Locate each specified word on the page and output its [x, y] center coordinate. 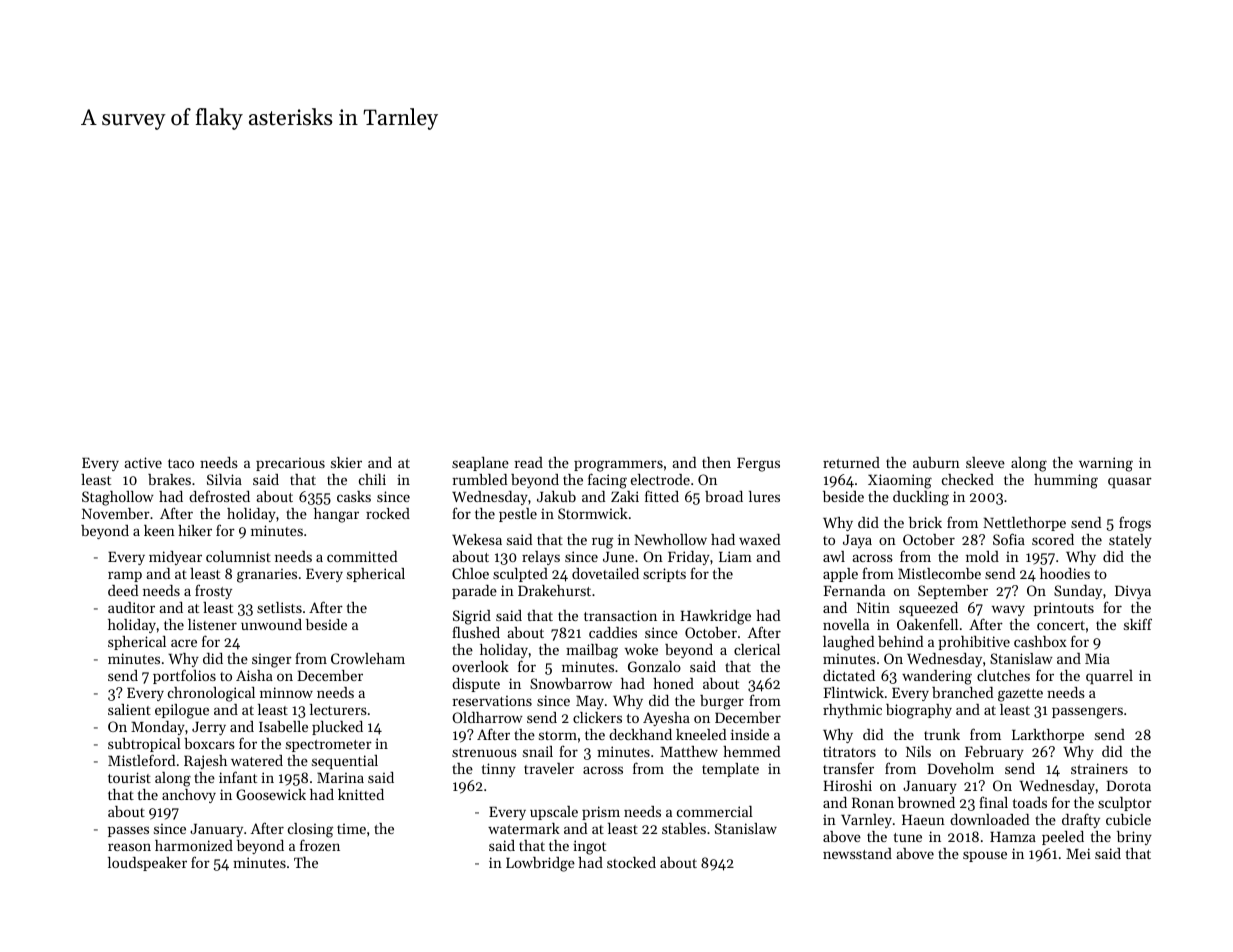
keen [159, 530]
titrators [849, 752]
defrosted [219, 496]
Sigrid [472, 617]
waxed [760, 539]
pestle [518, 515]
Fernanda [854, 590]
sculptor [1125, 804]
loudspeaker [147, 864]
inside [750, 734]
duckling [921, 498]
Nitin [873, 607]
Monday [158, 728]
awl [834, 556]
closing [311, 830]
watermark [524, 828]
